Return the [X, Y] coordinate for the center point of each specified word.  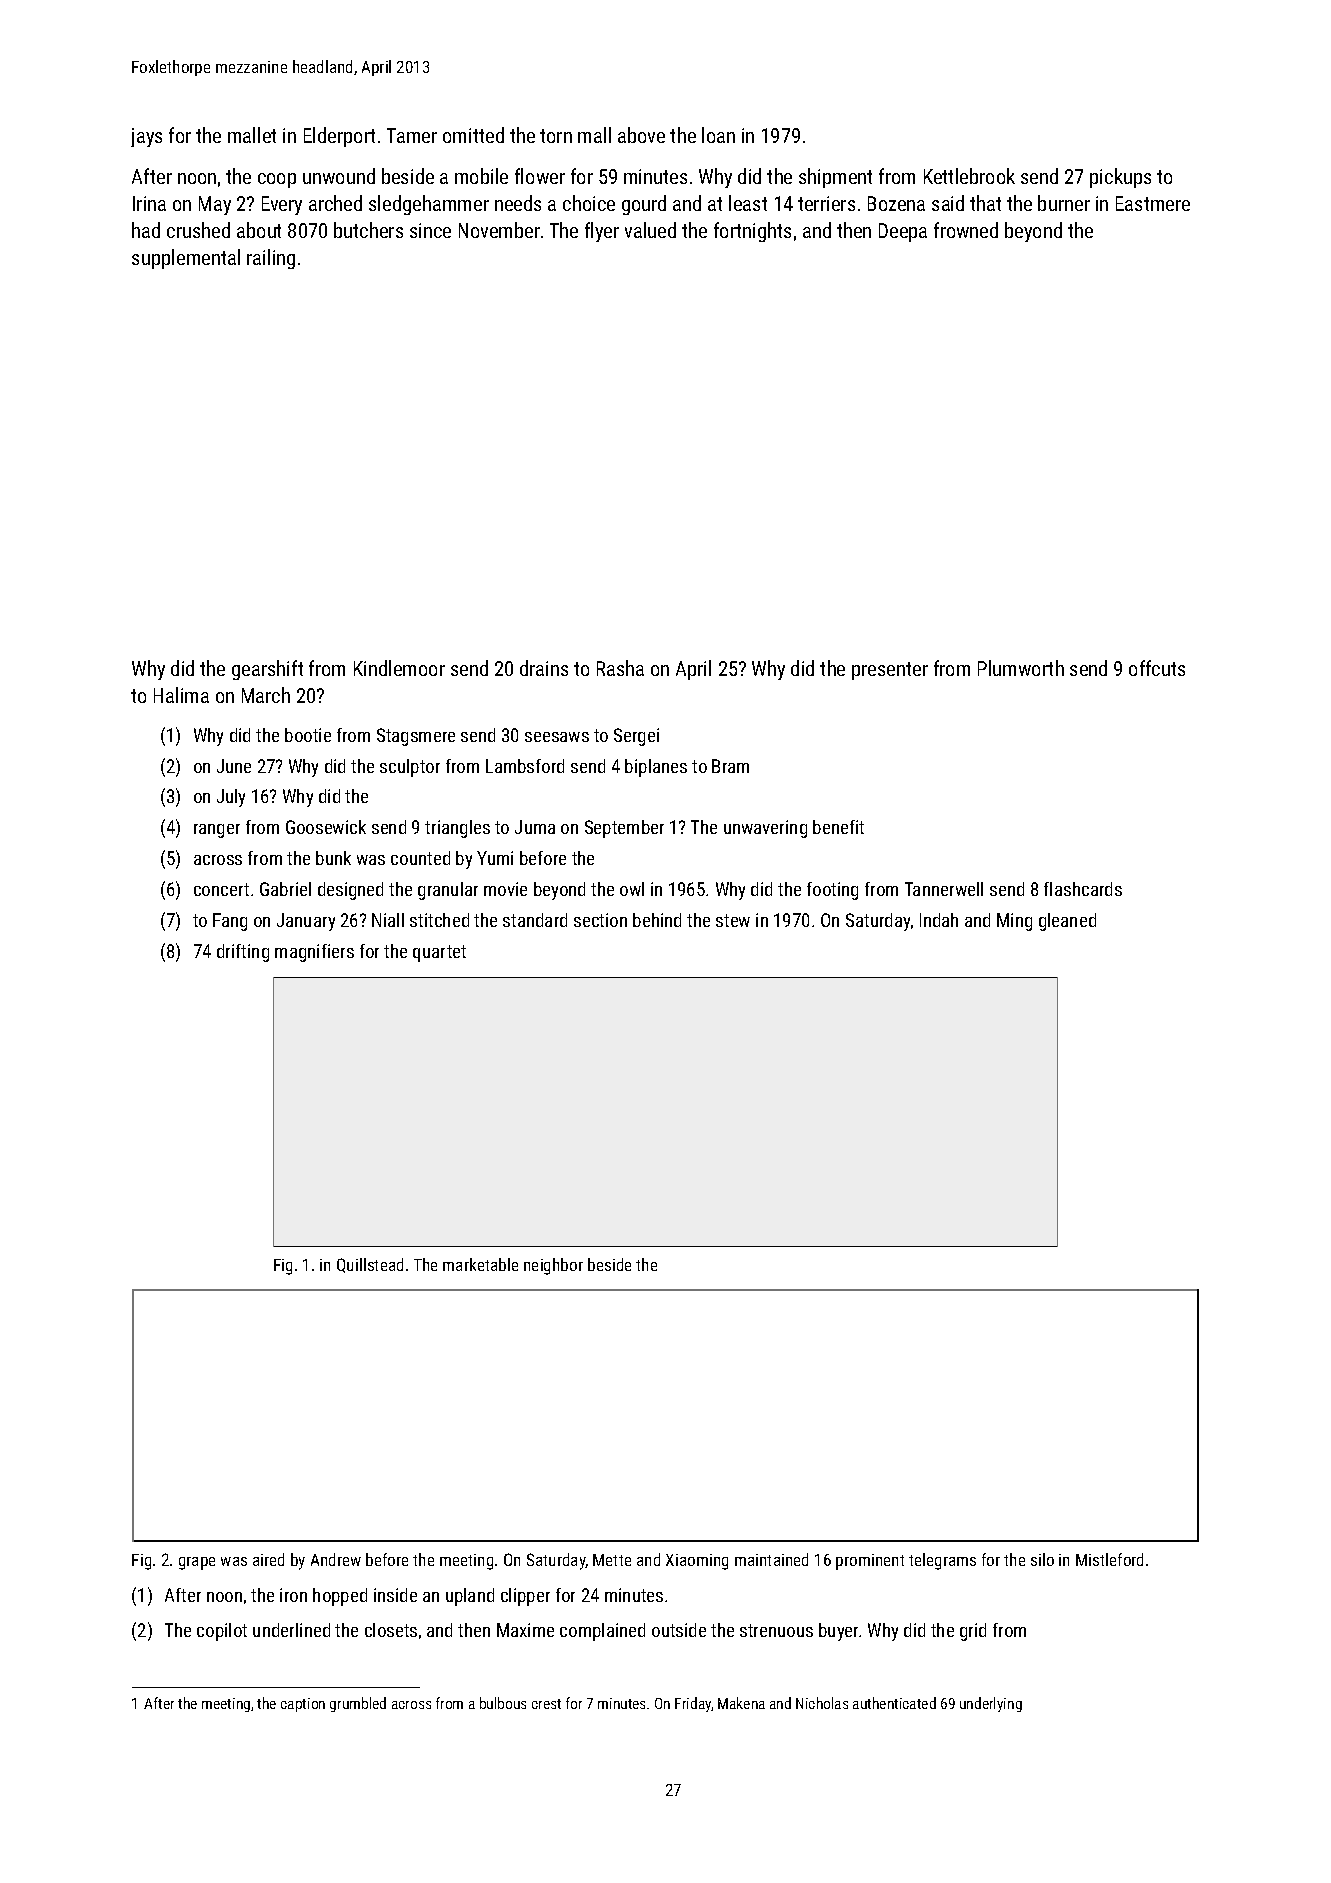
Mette [612, 1560]
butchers [368, 230]
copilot [222, 1632]
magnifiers [314, 953]
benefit [838, 827]
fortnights [752, 232]
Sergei [636, 737]
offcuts [1157, 668]
